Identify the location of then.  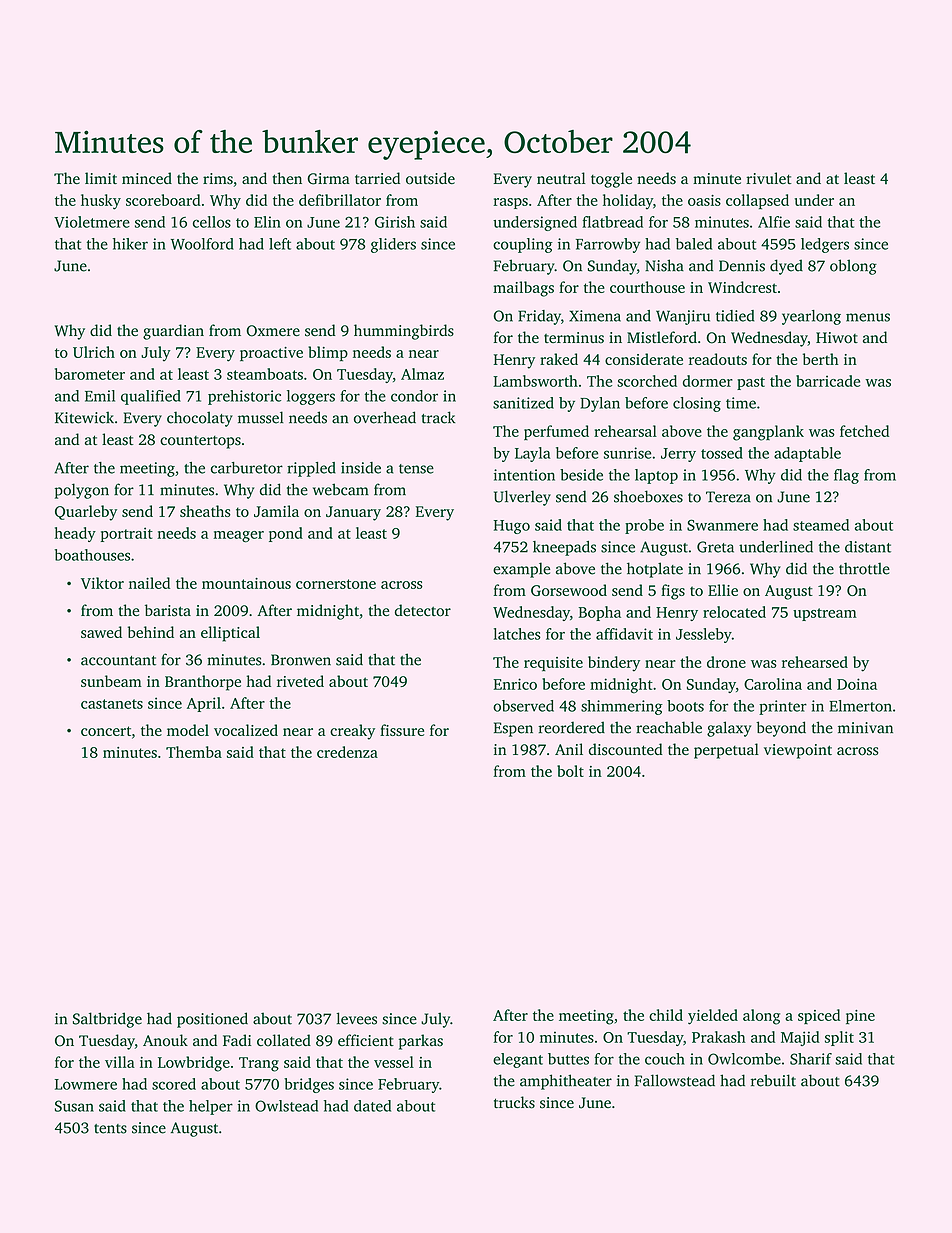
(287, 178).
